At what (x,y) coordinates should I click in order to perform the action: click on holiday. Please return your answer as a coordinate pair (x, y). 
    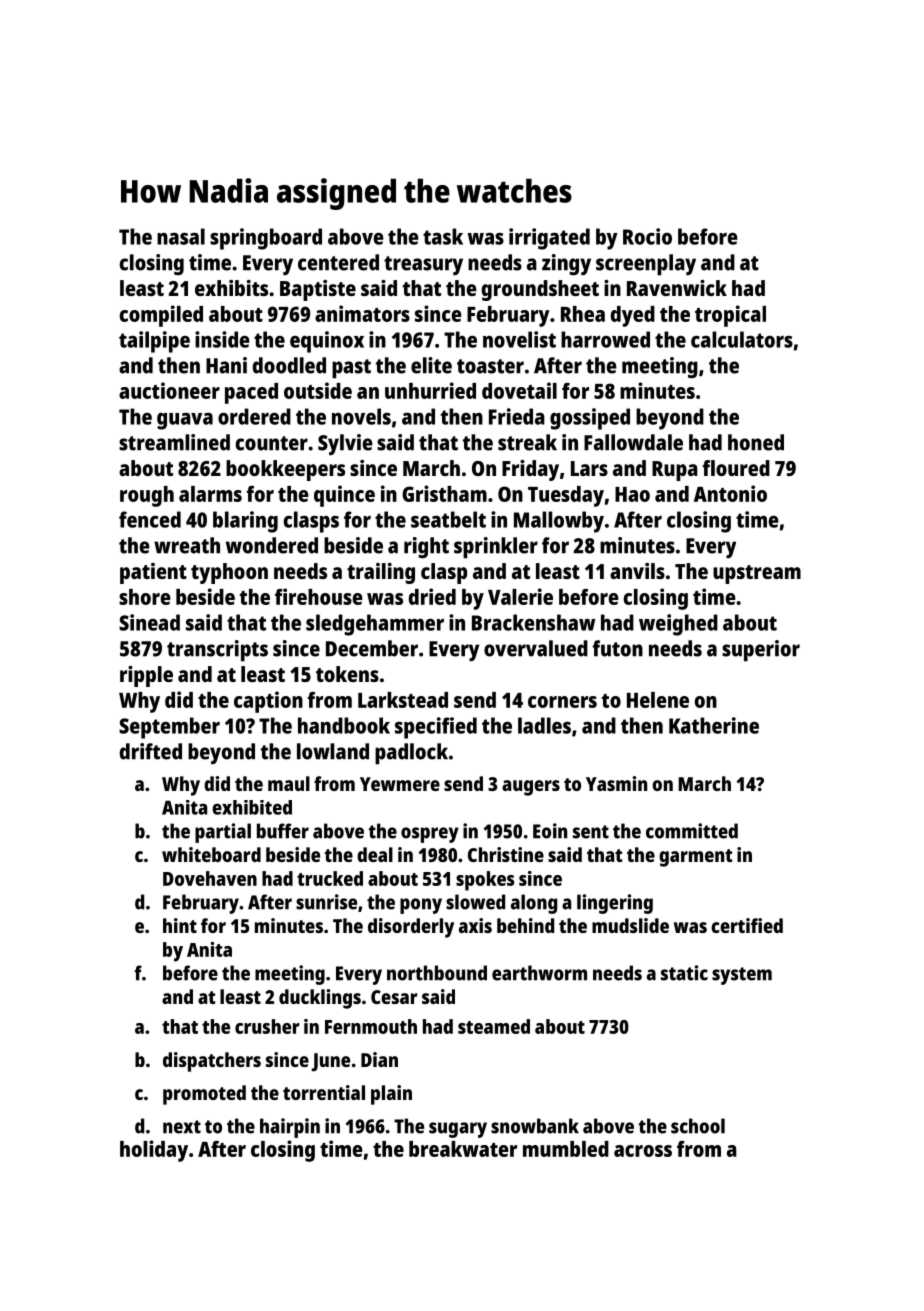
    Looking at the image, I should click on (154, 1151).
